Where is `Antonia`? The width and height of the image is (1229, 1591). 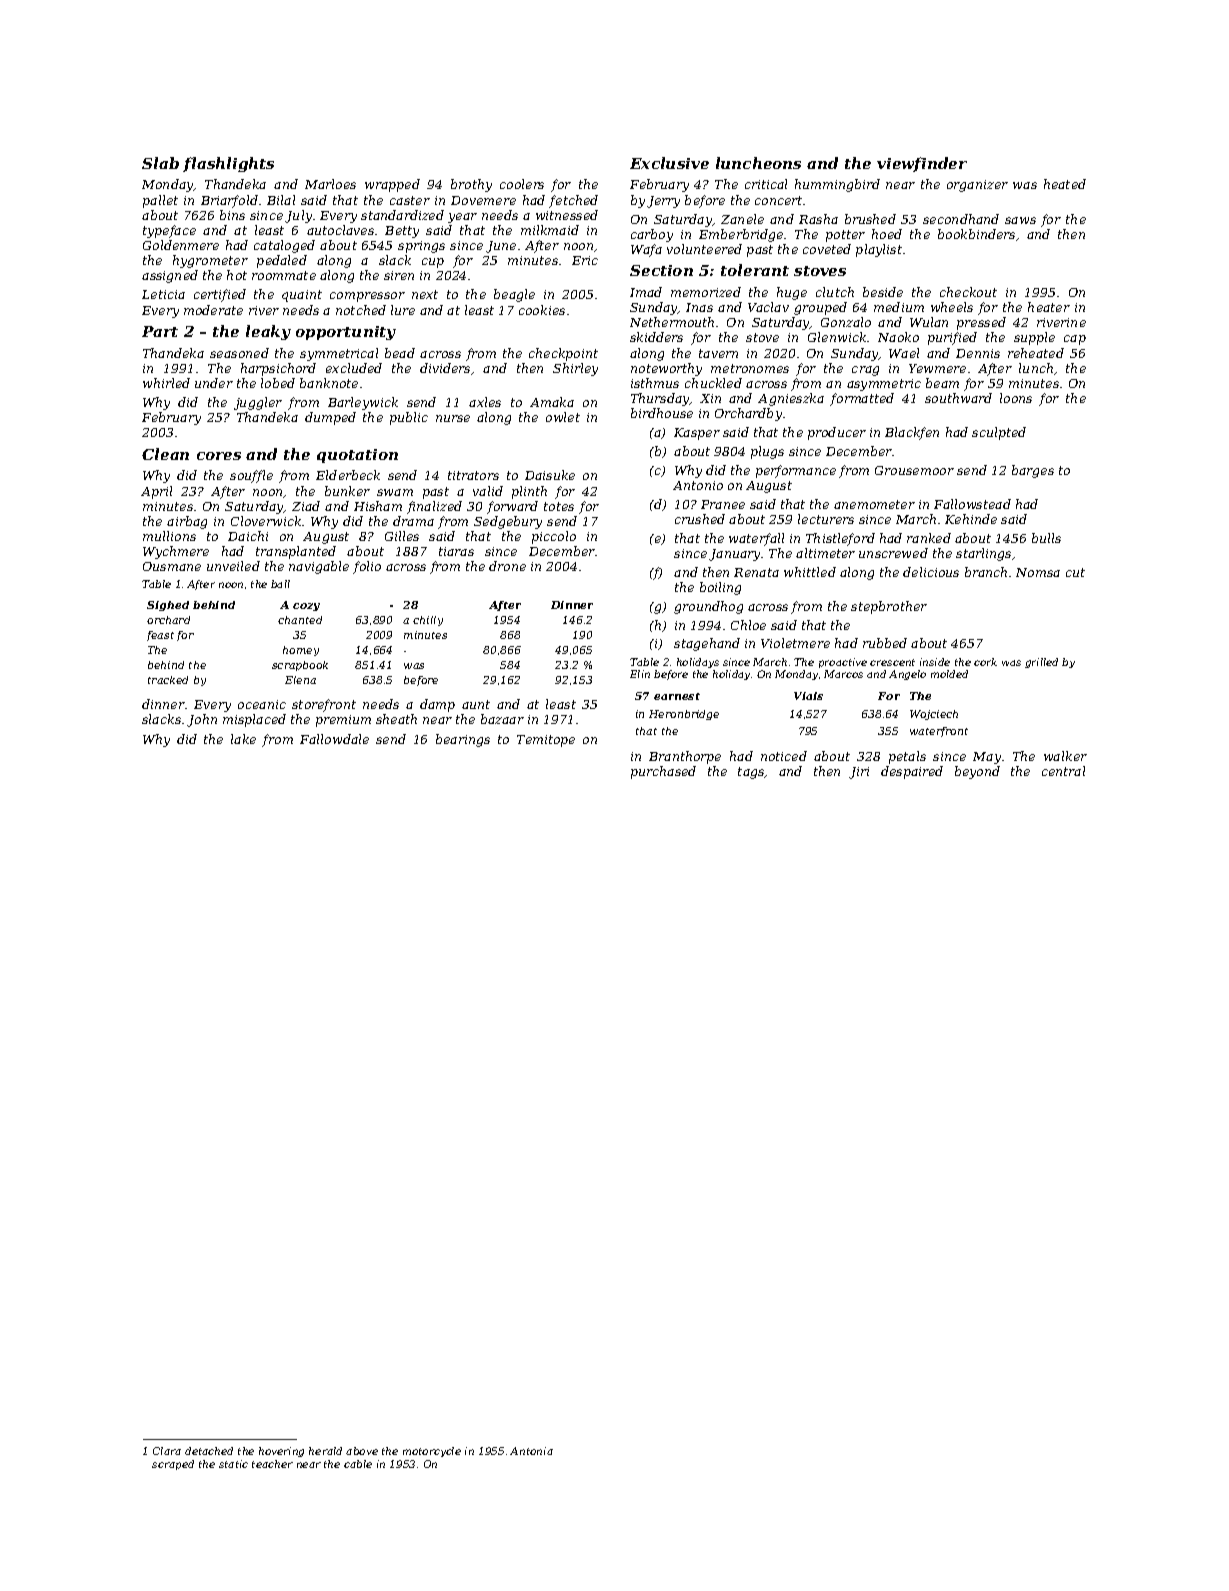
Antonia is located at coordinates (531, 1451).
